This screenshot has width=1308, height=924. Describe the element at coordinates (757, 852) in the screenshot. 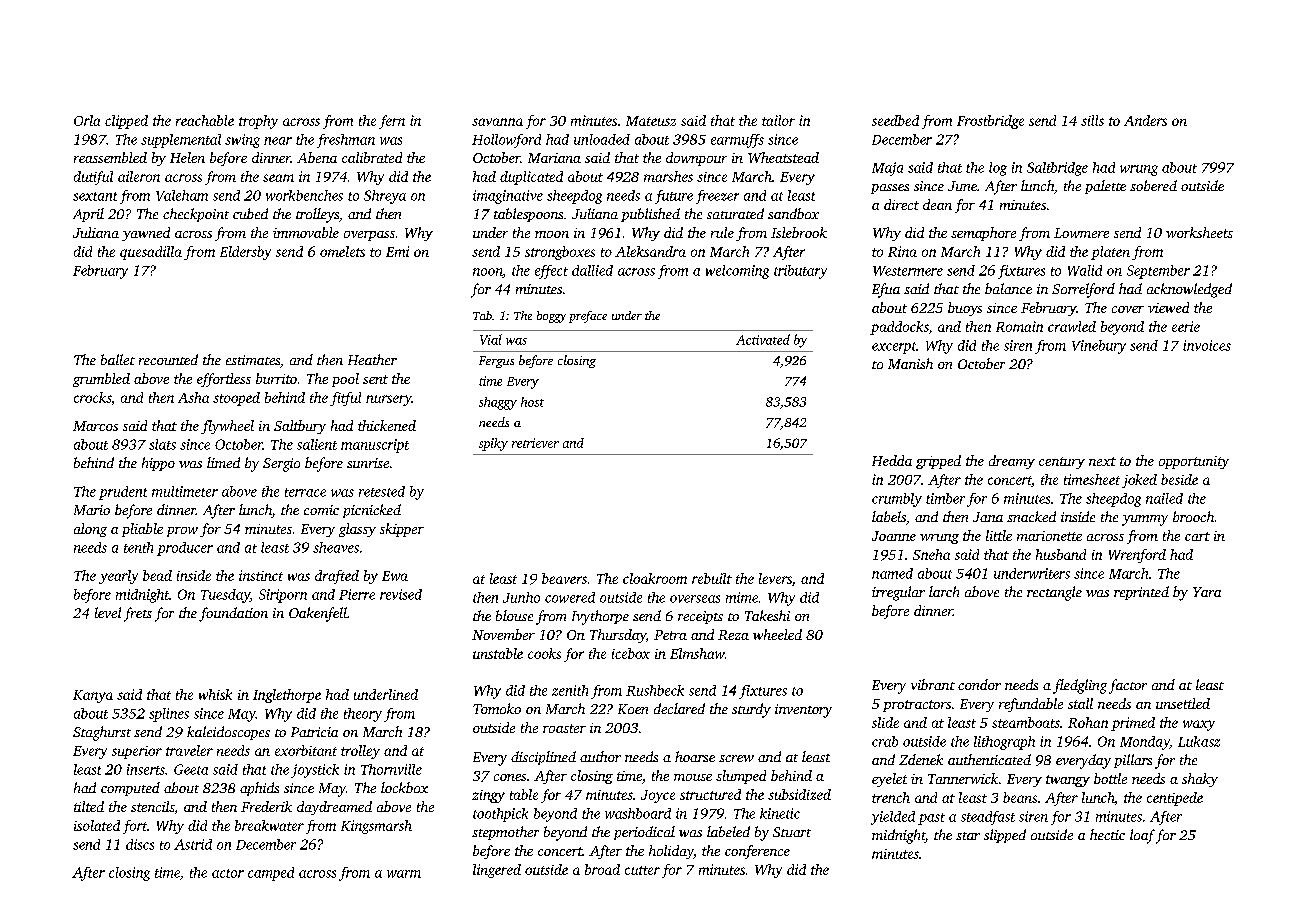

I see `conference` at that location.
